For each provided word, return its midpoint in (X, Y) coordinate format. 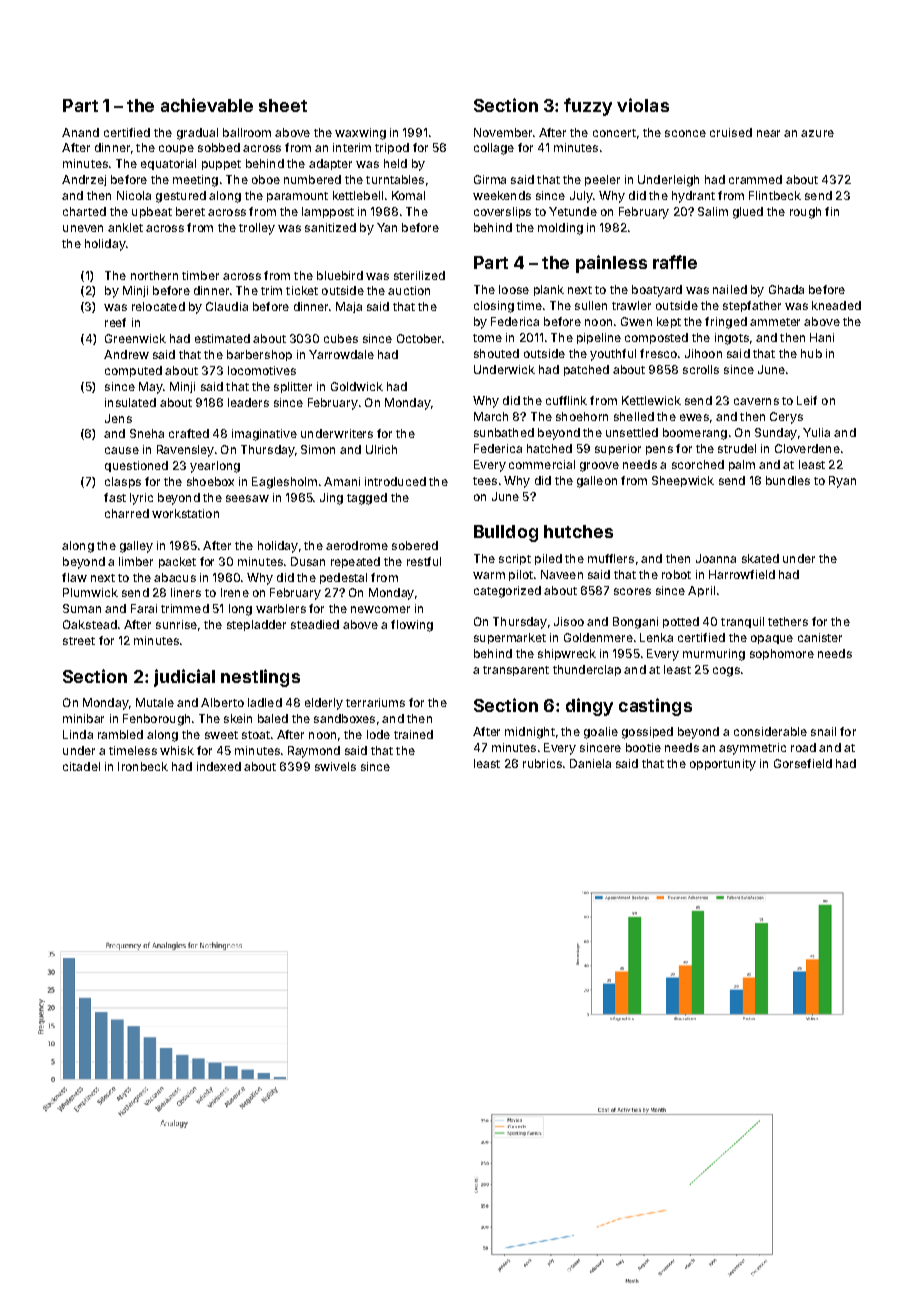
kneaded (836, 305)
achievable (207, 105)
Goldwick (357, 386)
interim (352, 147)
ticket (302, 290)
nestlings (260, 678)
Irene (235, 592)
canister (820, 637)
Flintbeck (775, 195)
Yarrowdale (341, 354)
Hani (822, 337)
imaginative (264, 435)
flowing (412, 626)
